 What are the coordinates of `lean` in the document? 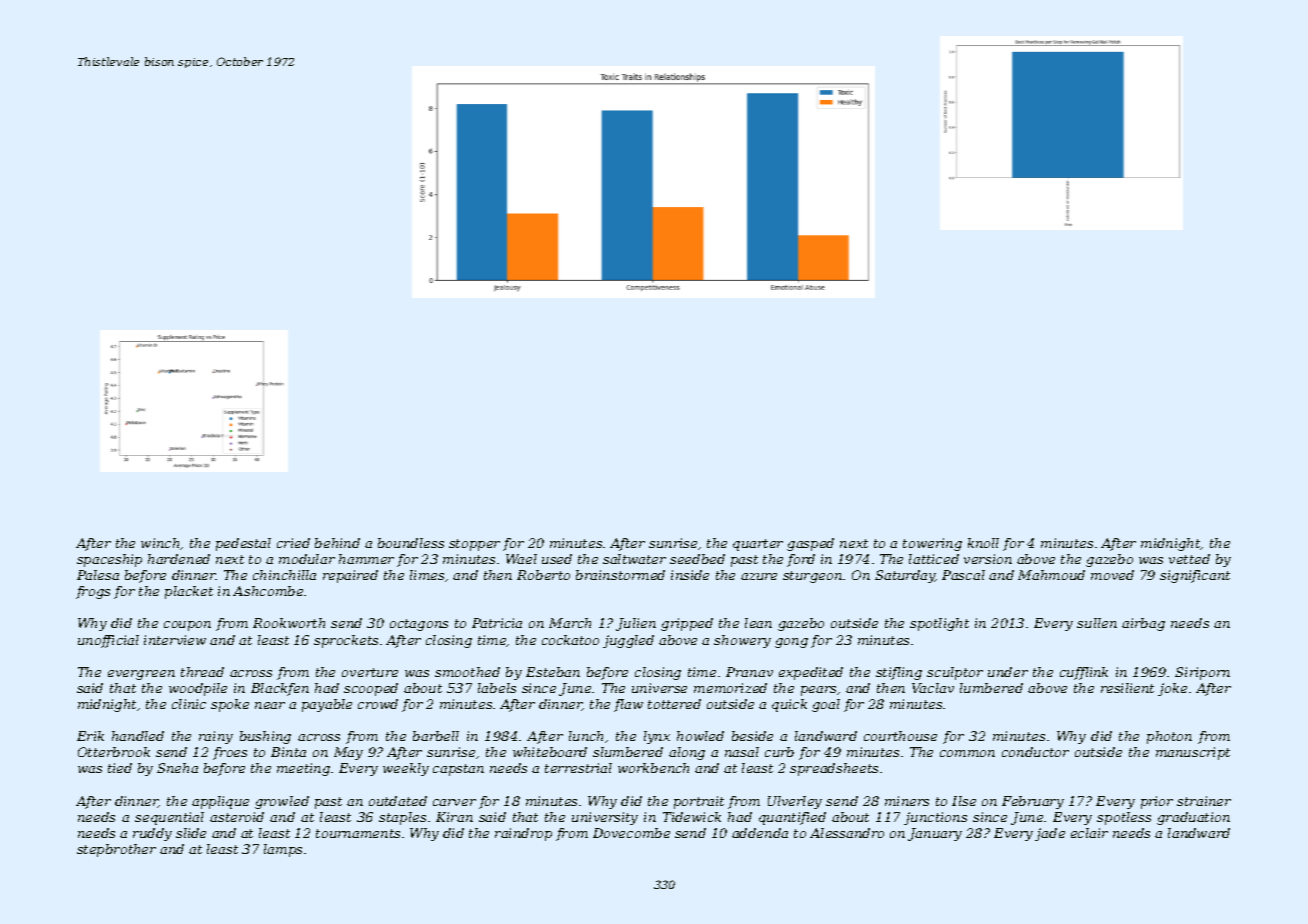 It's located at (758, 623).
